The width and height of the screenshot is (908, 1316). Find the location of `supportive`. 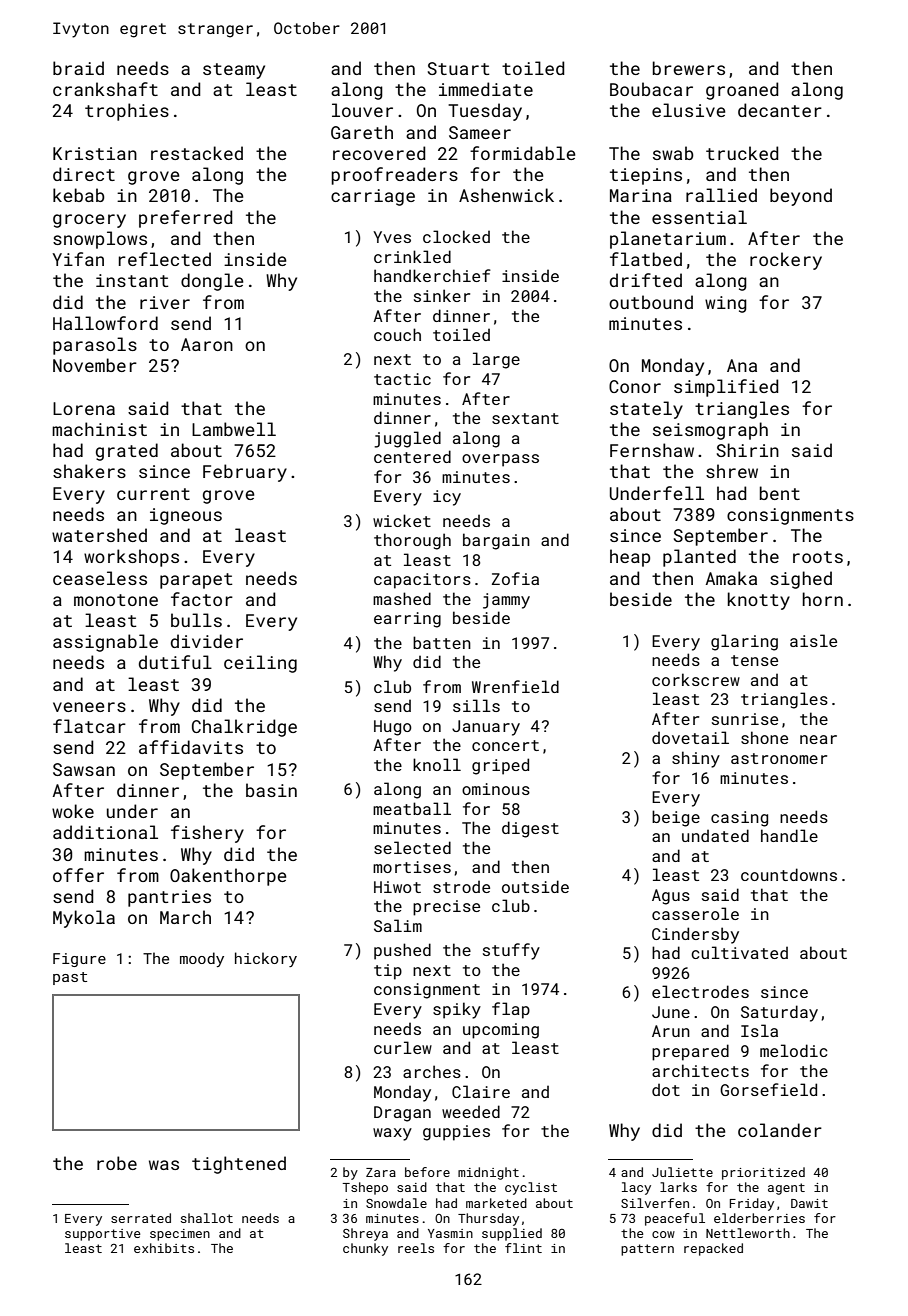

supportive is located at coordinates (102, 1235).
